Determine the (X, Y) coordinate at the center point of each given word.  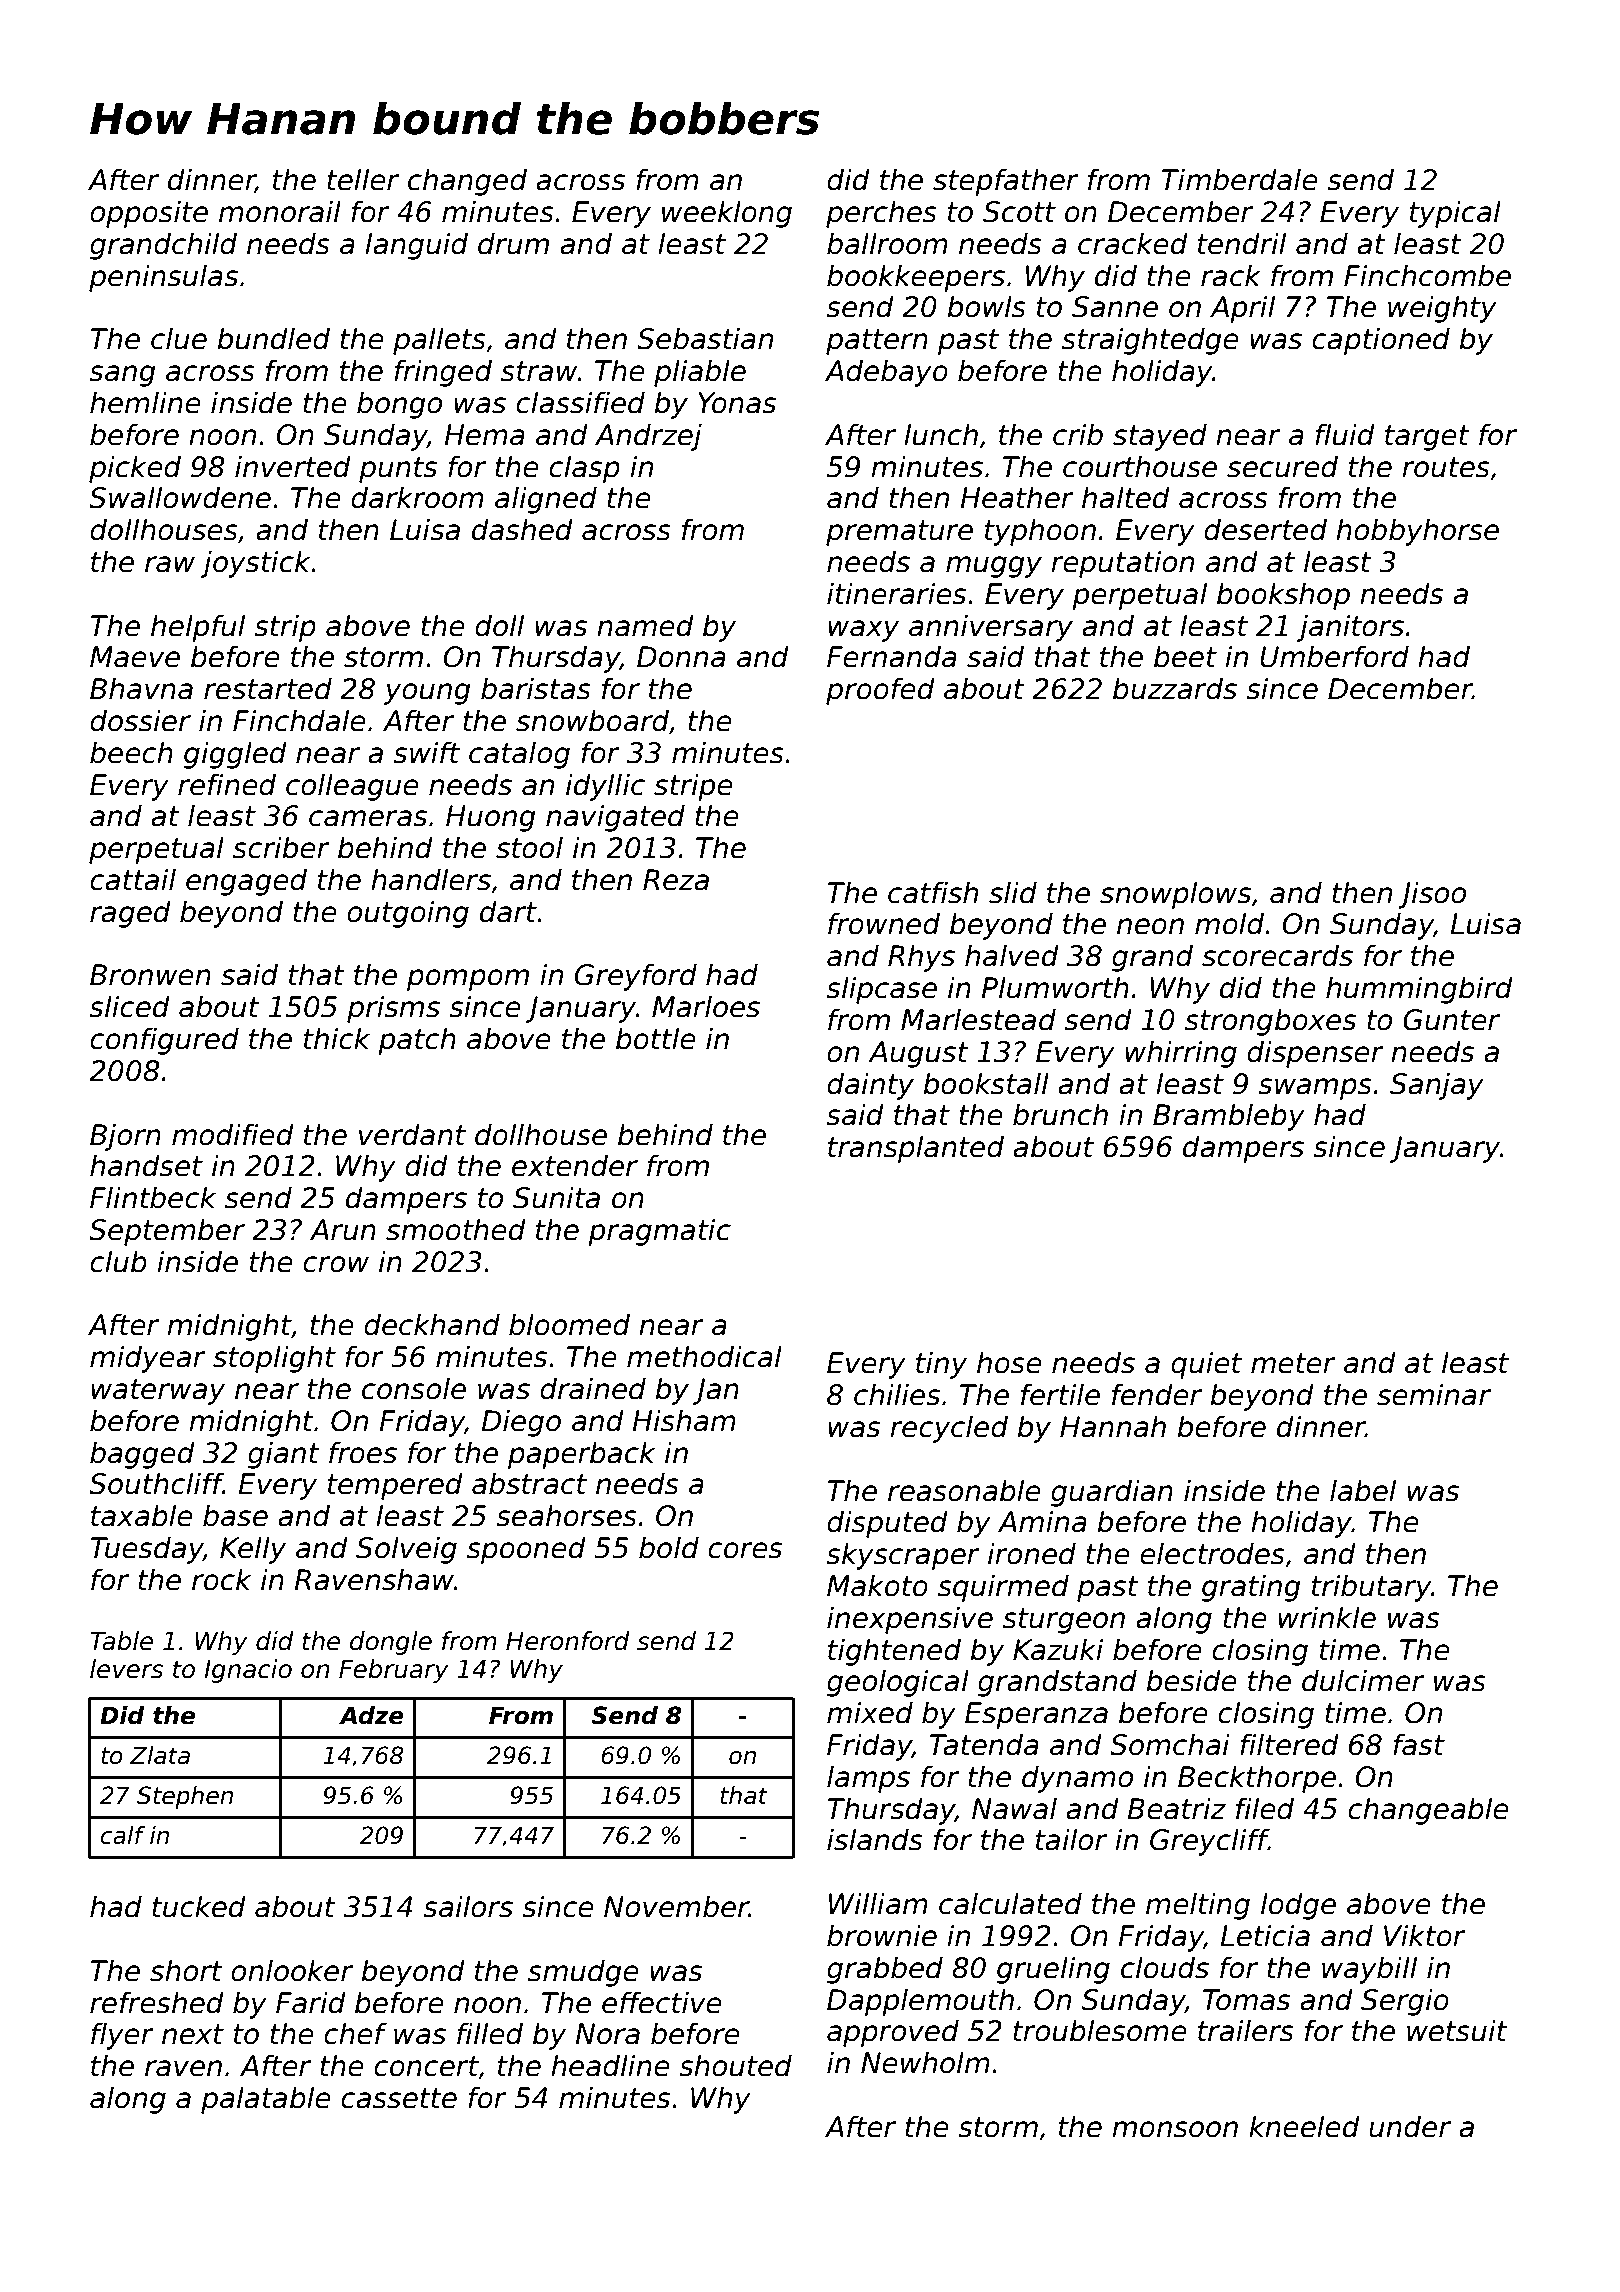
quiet (1206, 1365)
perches (881, 214)
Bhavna (141, 688)
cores (745, 1550)
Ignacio (248, 1671)
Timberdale (1239, 179)
